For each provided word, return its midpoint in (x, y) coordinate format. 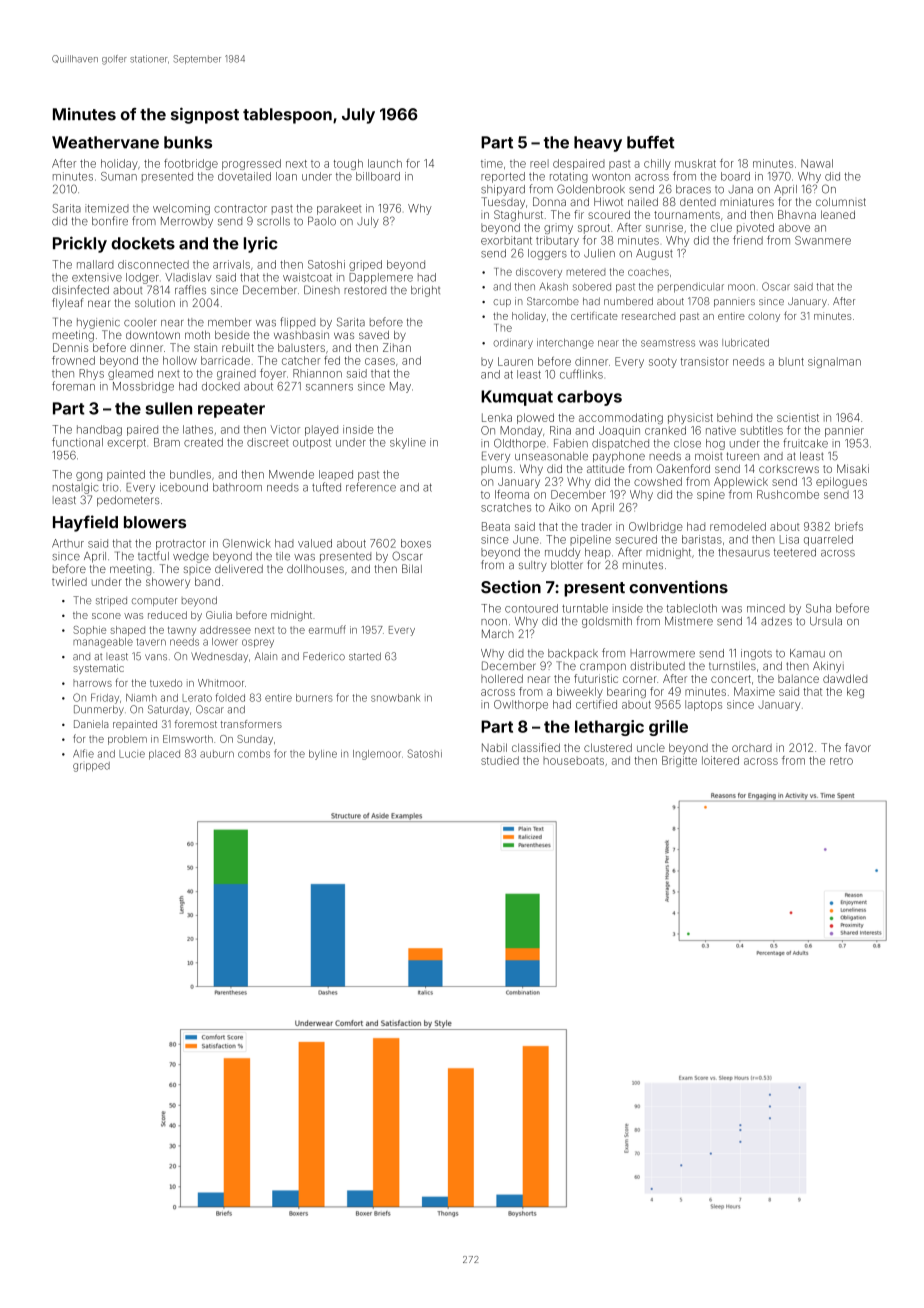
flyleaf (68, 304)
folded (230, 697)
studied (500, 760)
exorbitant (506, 240)
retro (841, 761)
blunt (791, 361)
